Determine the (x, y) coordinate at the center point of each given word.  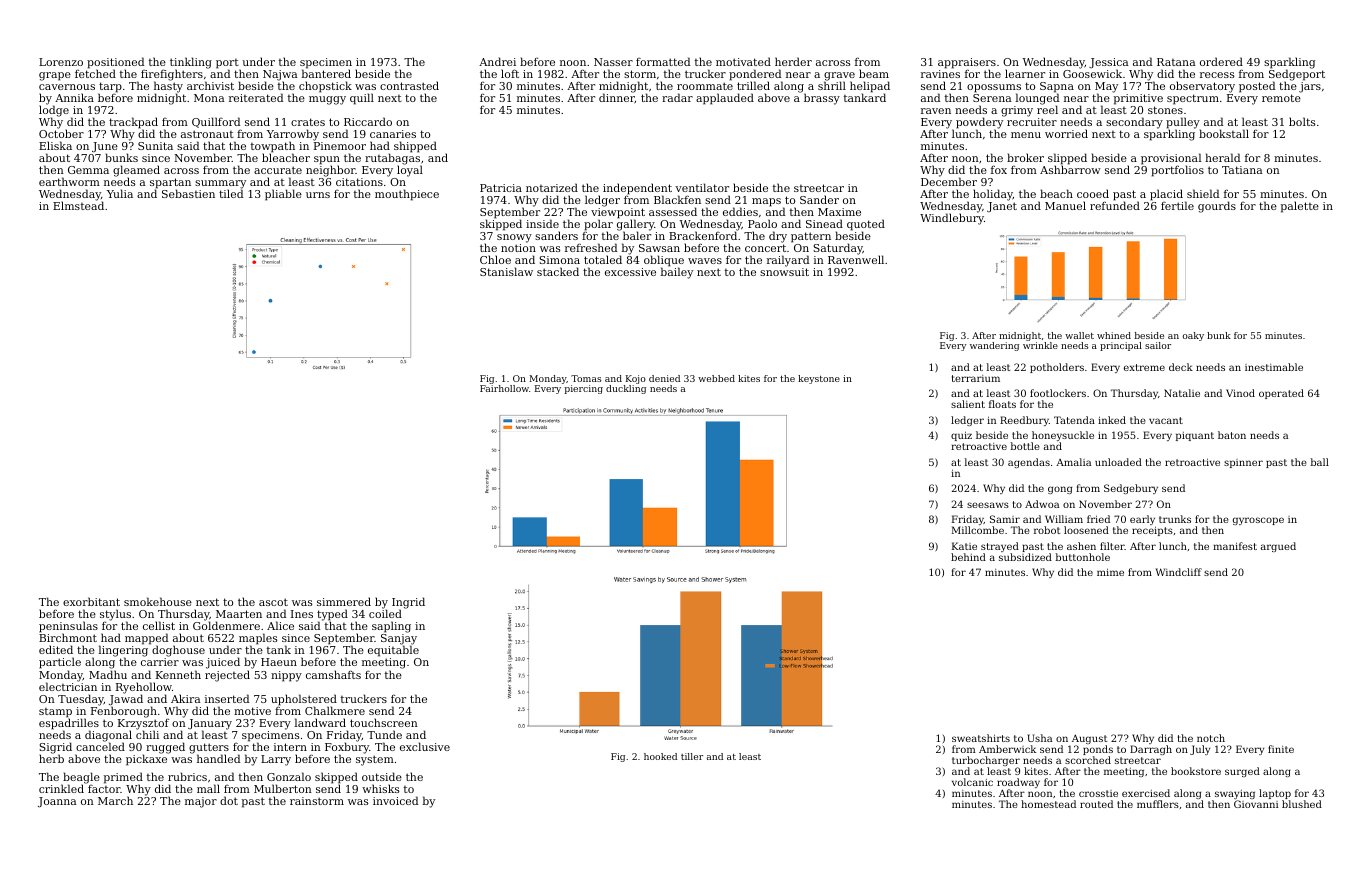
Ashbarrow (1070, 170)
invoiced (395, 800)
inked (1112, 420)
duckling (626, 389)
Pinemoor (340, 146)
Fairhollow (504, 388)
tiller (692, 756)
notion (518, 248)
